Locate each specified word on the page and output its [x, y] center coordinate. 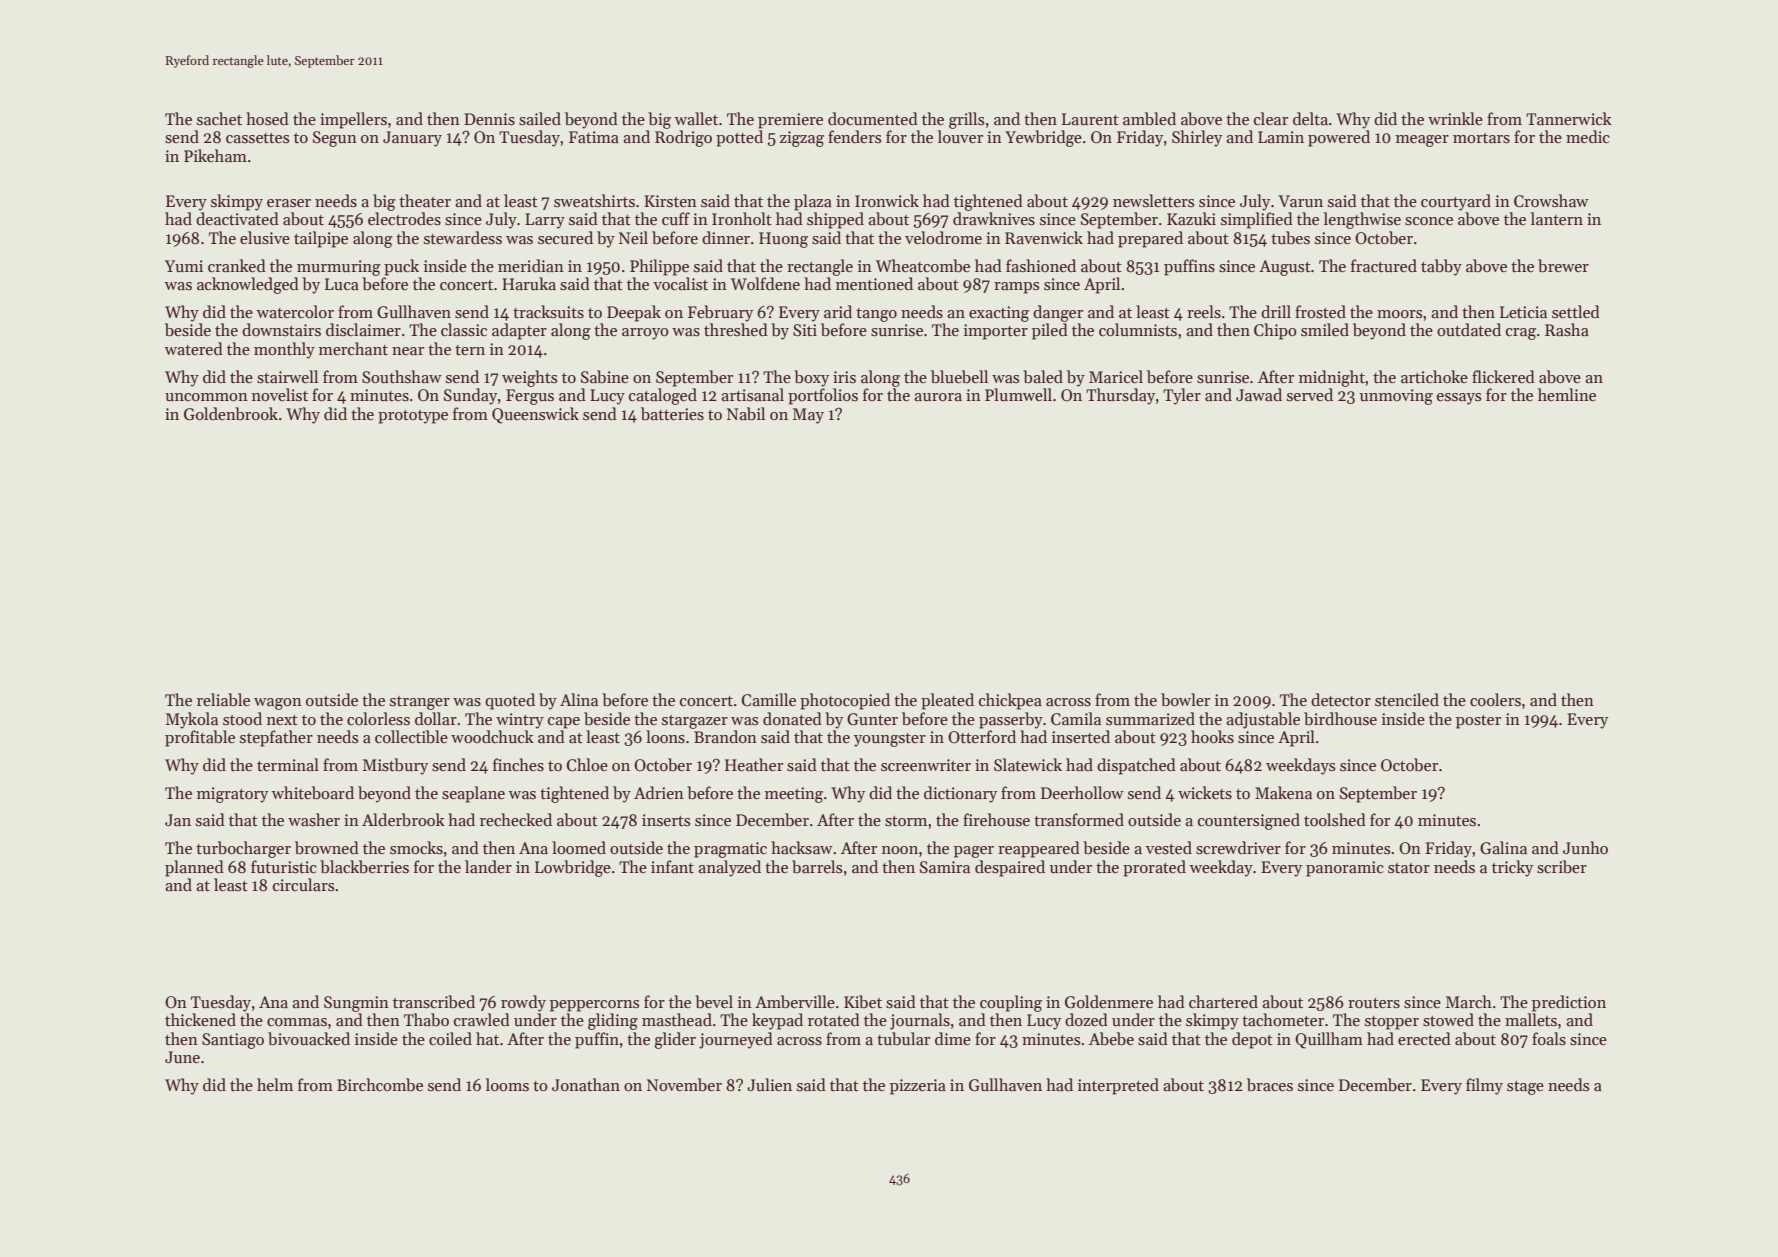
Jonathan [586, 1084]
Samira [945, 867]
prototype [413, 417]
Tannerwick [1569, 118]
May [808, 416]
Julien [769, 1084]
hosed [267, 118]
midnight [1332, 378]
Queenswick [535, 415]
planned [194, 868]
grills [966, 120]
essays [1459, 399]
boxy [811, 378]
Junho [1585, 847]
